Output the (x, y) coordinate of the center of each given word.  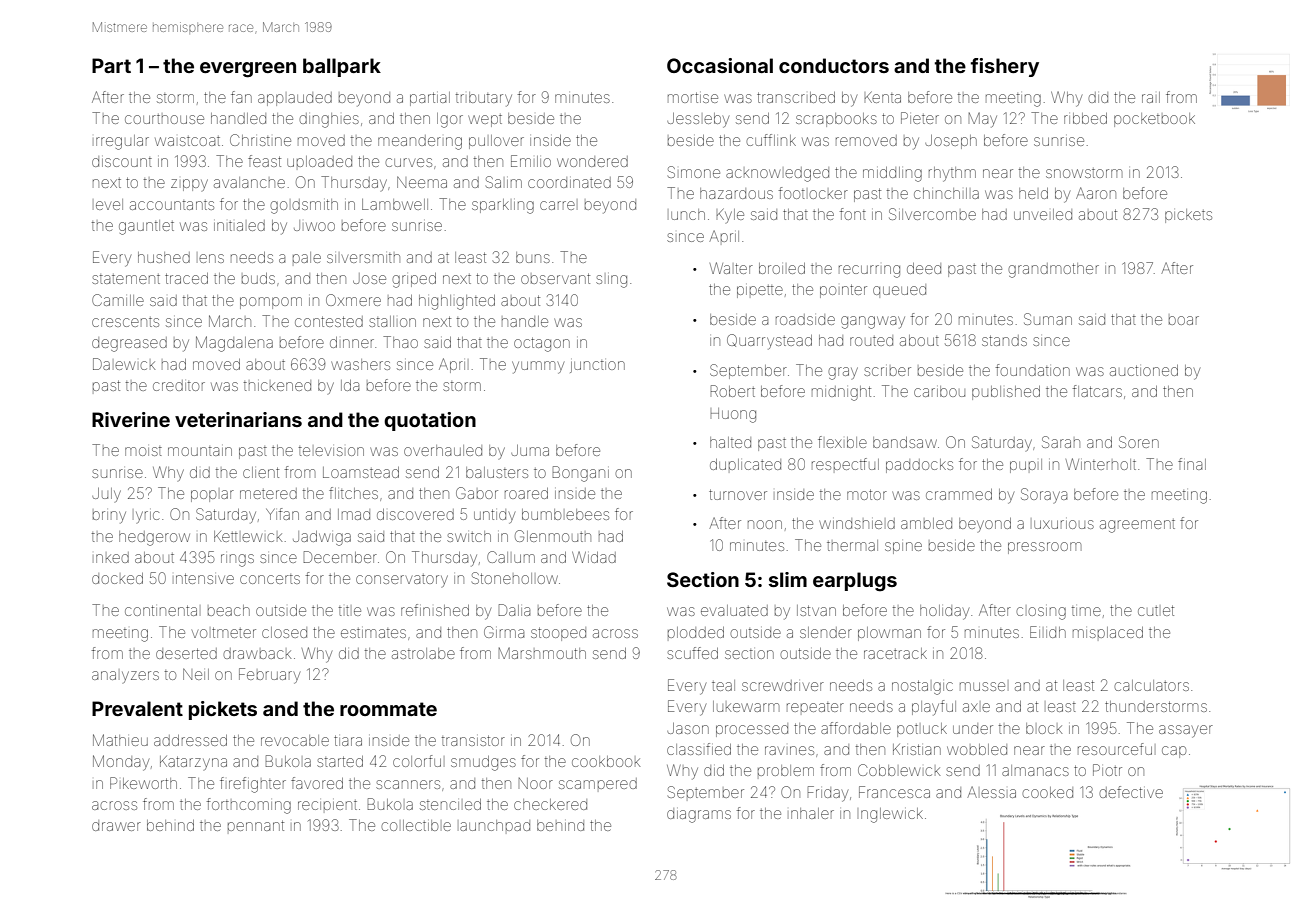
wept (485, 120)
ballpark (342, 67)
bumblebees (565, 514)
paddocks (919, 466)
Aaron (1096, 193)
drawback (257, 653)
